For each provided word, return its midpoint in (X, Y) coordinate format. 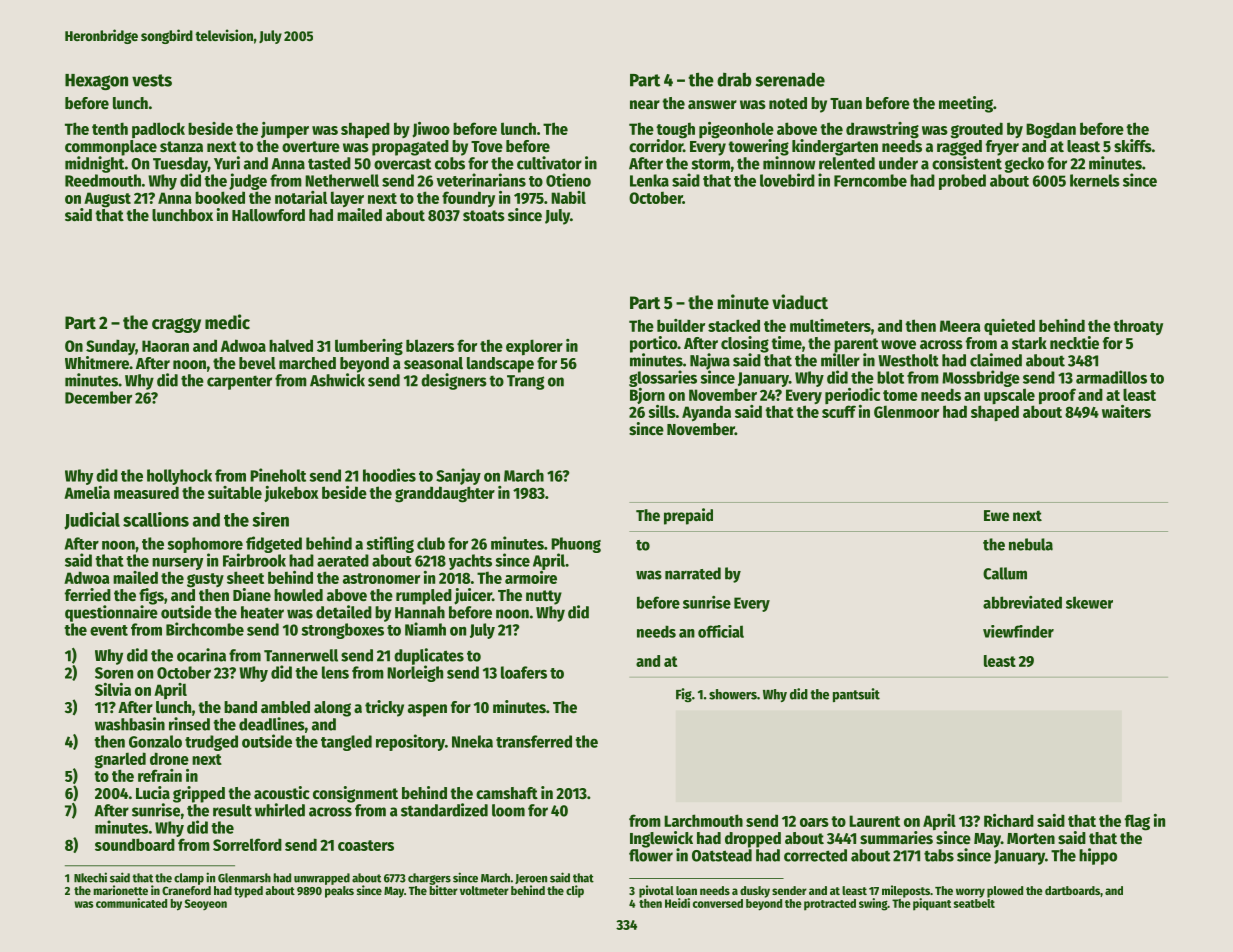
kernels (1095, 180)
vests (152, 80)
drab (734, 79)
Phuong (576, 545)
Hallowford (268, 215)
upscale (1009, 396)
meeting (966, 104)
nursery (177, 564)
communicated (131, 903)
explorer (534, 347)
